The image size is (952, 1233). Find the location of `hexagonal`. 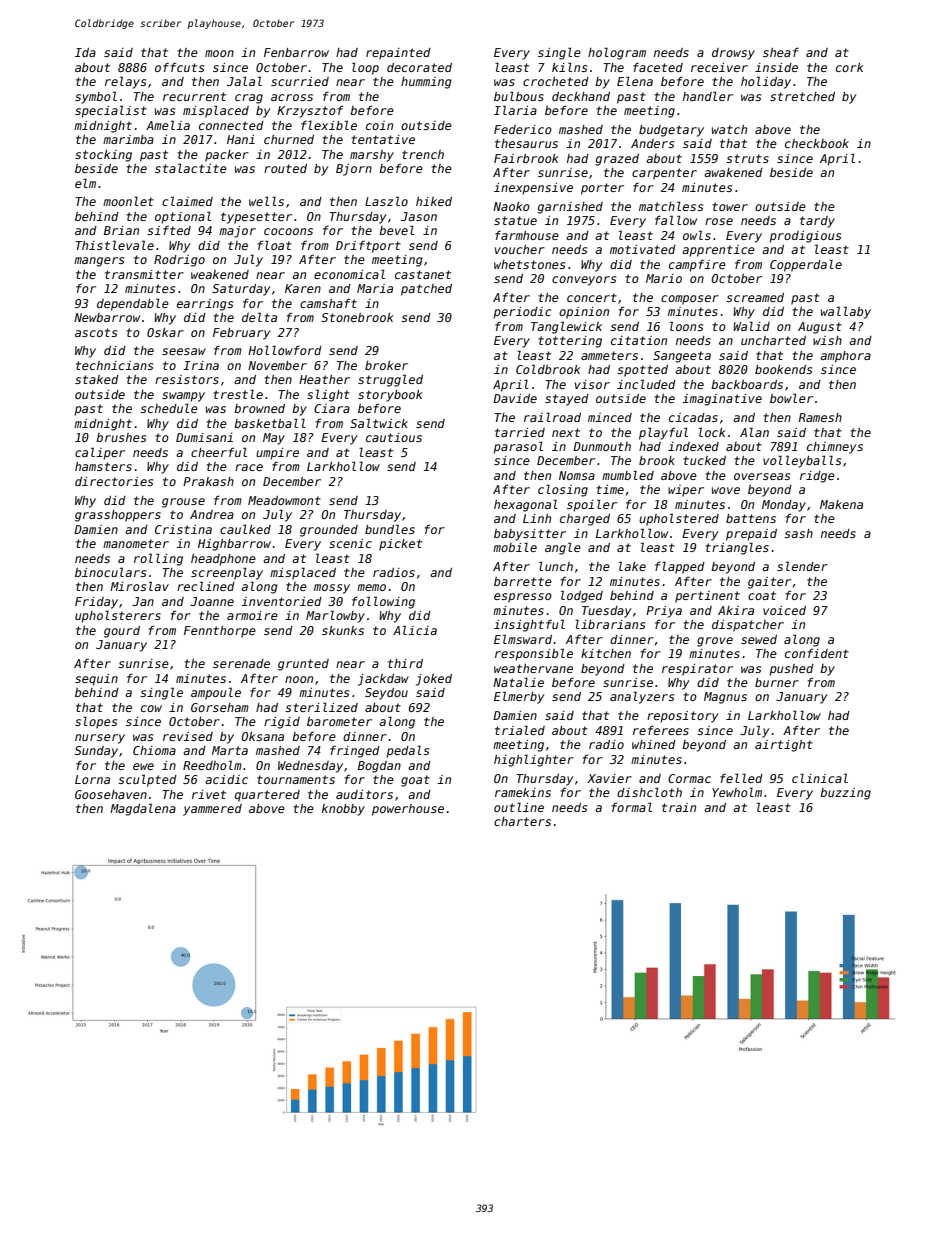

hexagonal is located at coordinates (526, 505).
